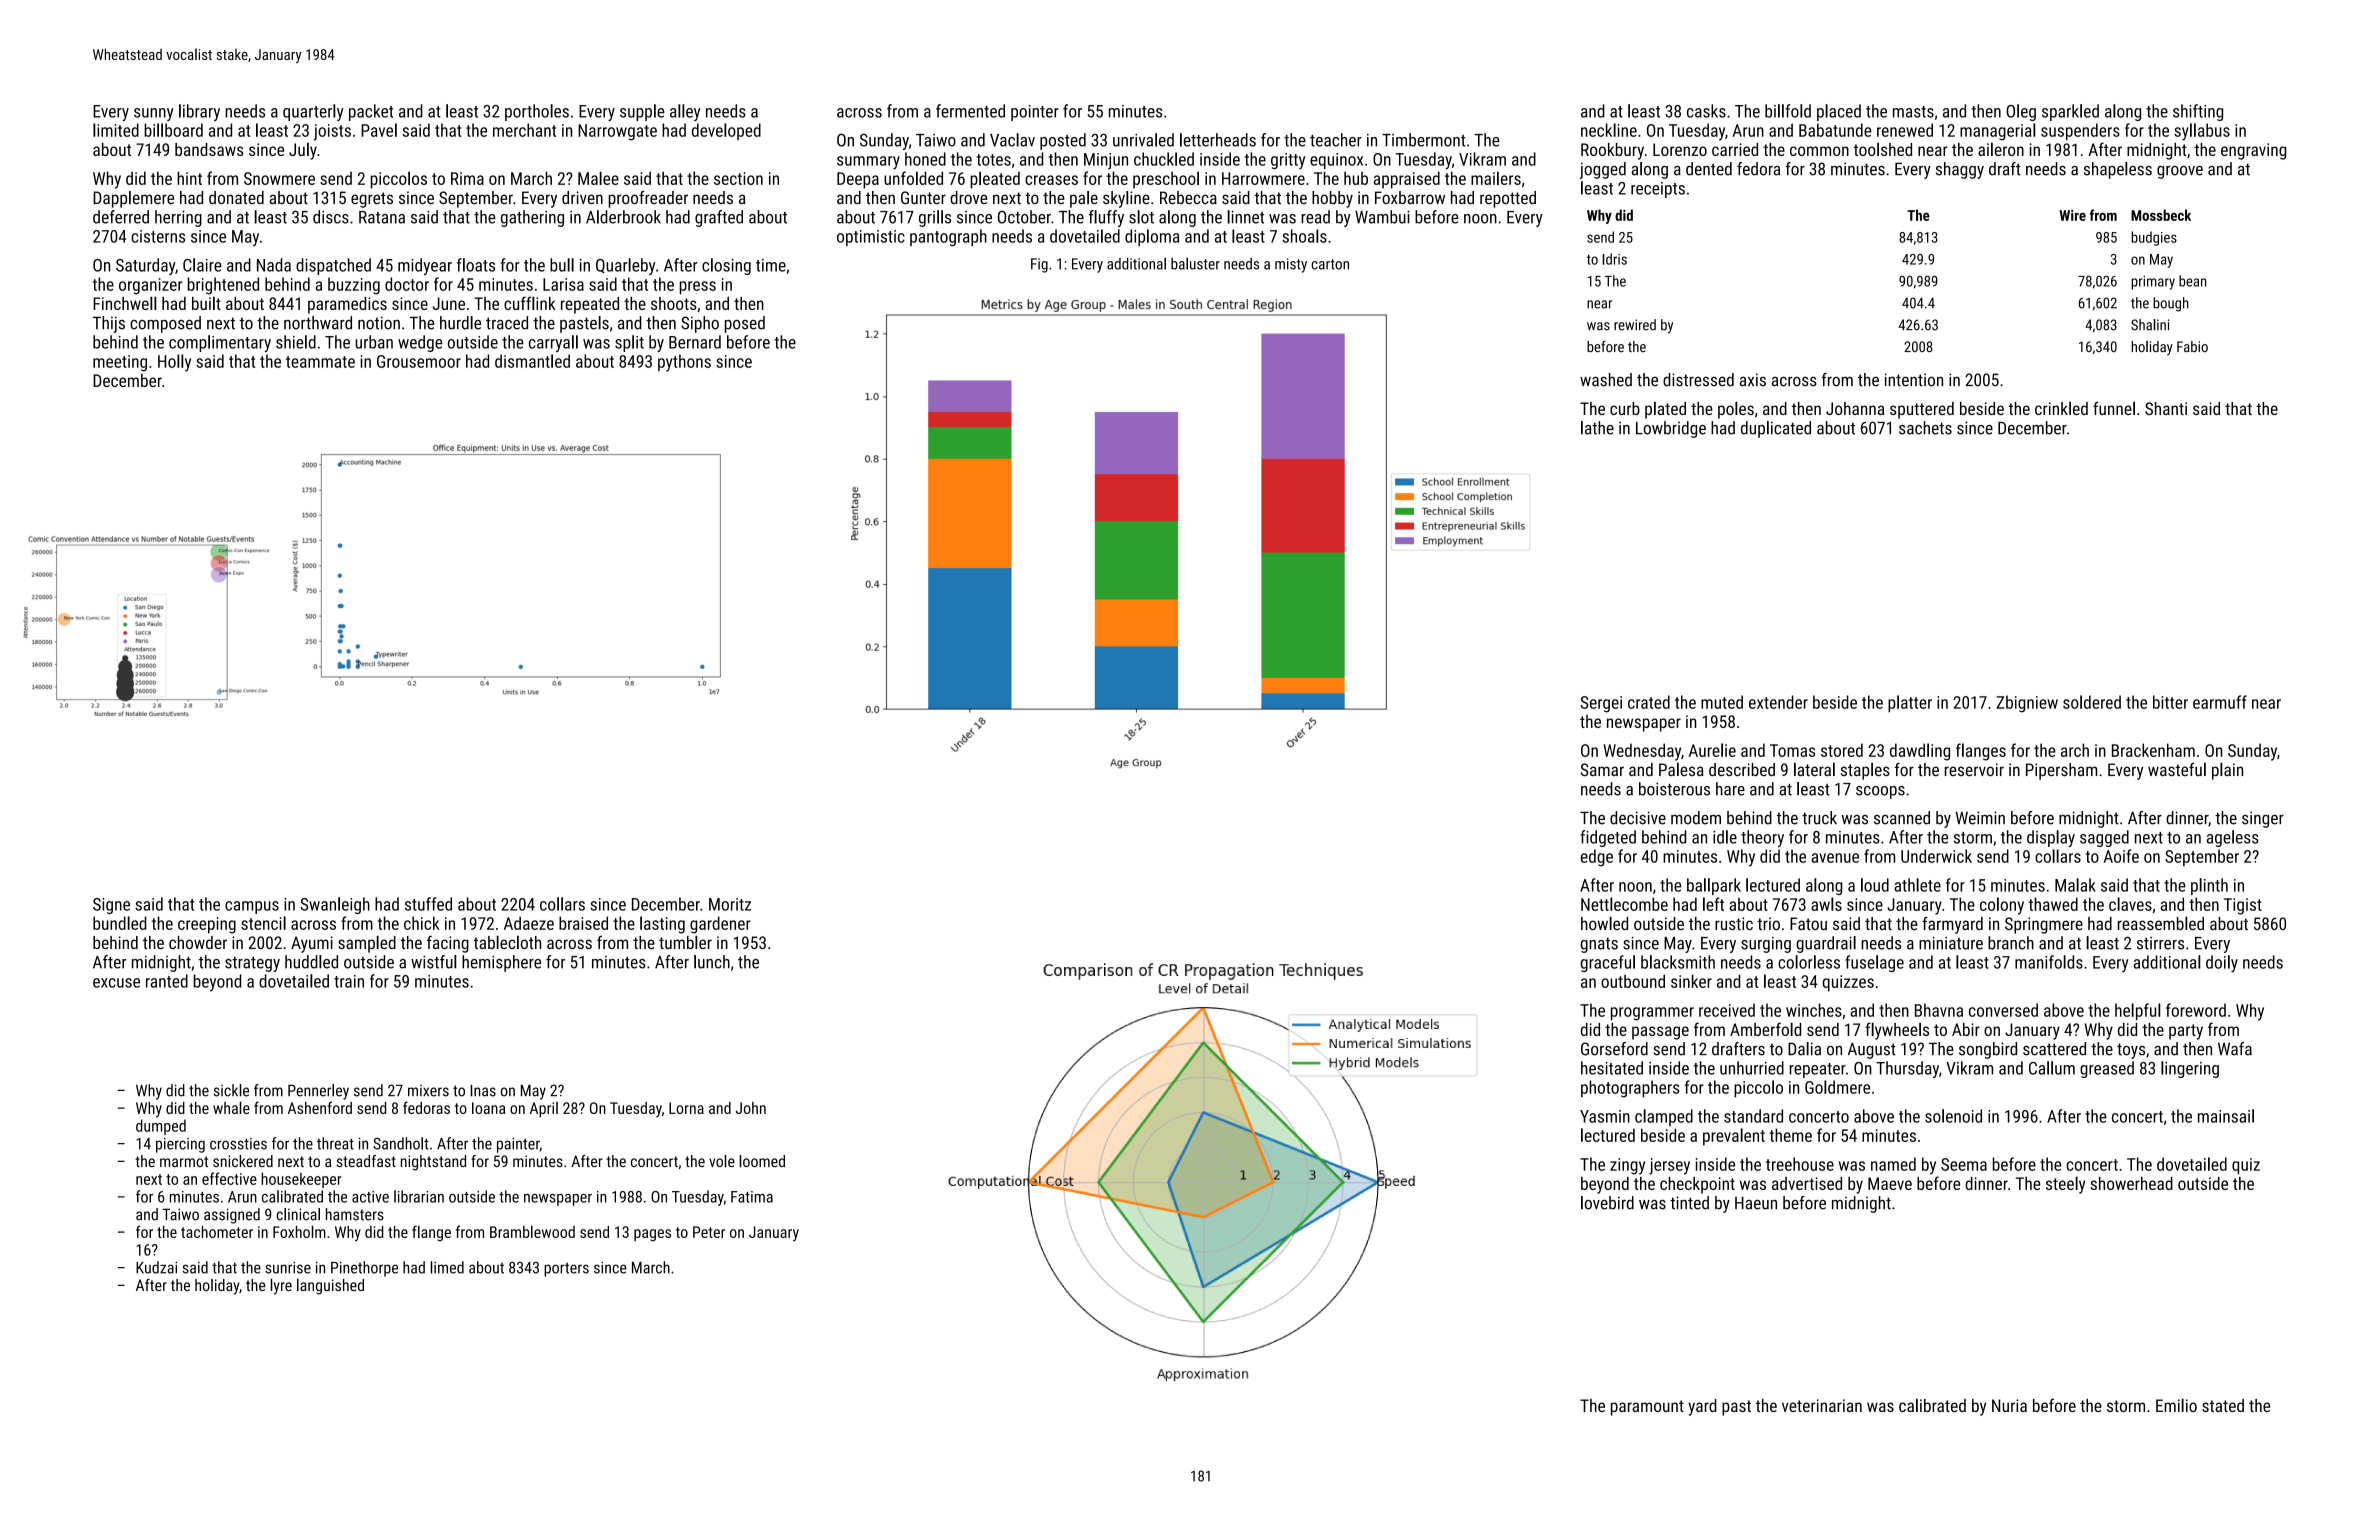  I want to click on steely, so click(2065, 1185).
